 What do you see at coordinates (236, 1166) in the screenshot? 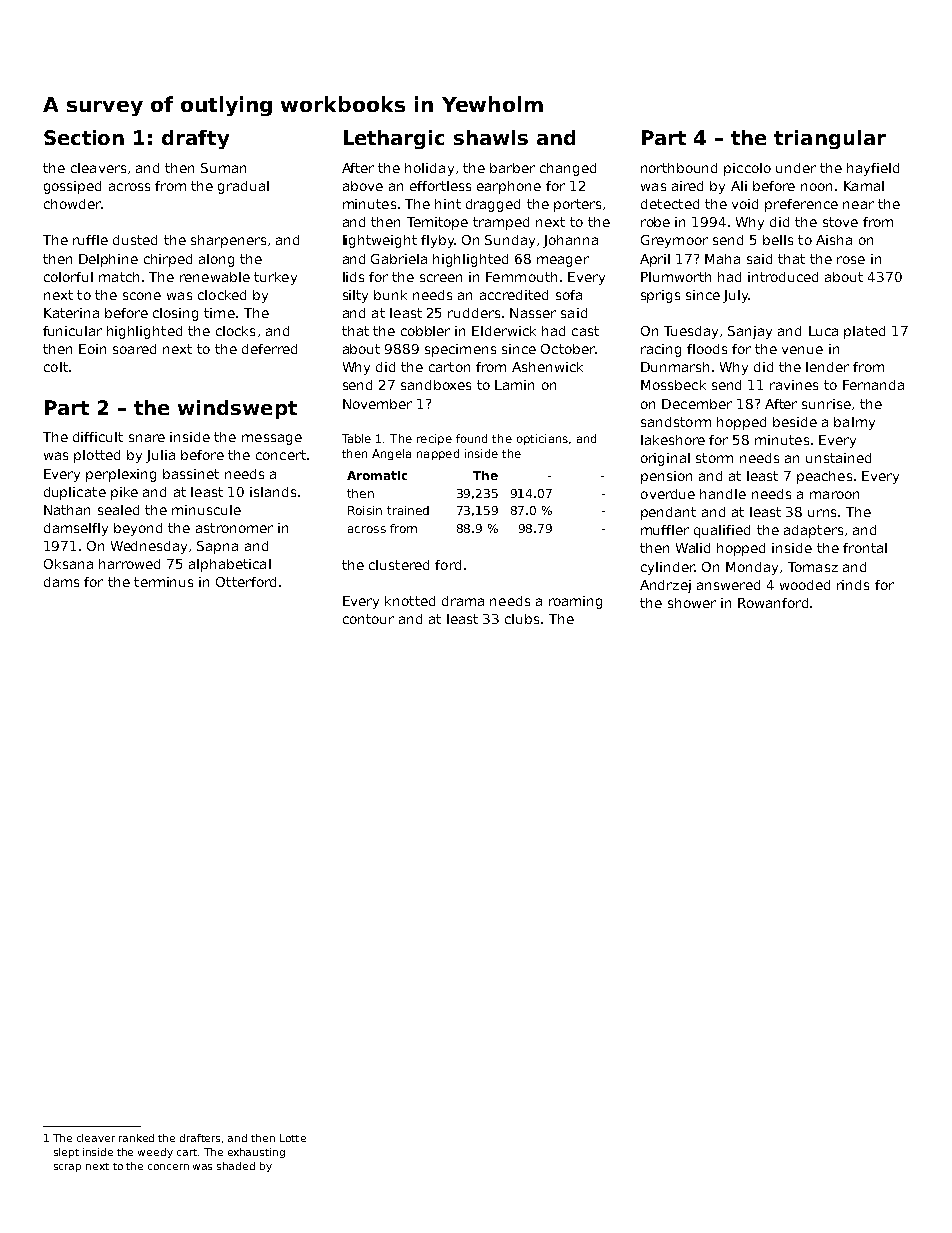
I see `shaded` at bounding box center [236, 1166].
